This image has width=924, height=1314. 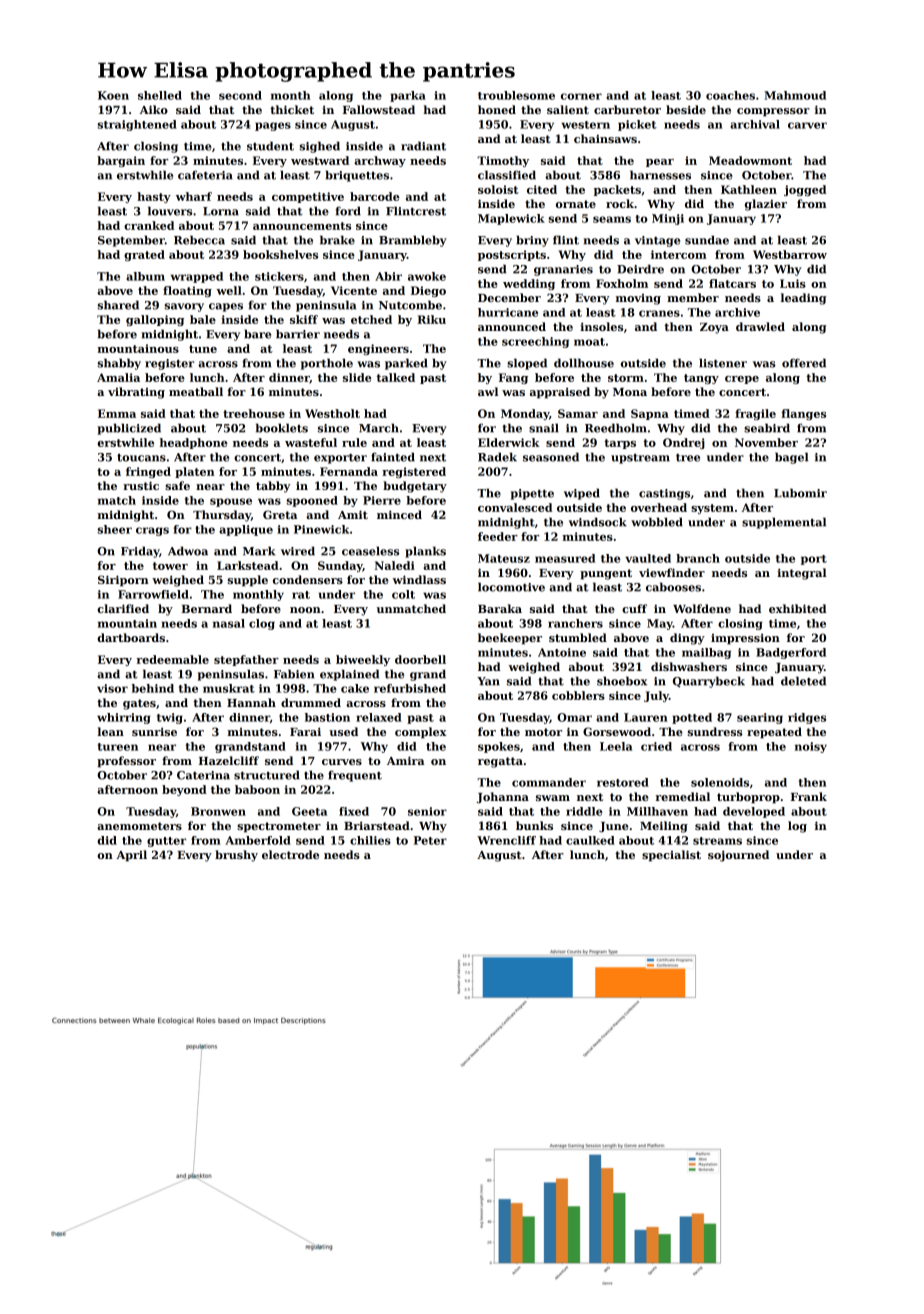 I want to click on Radek, so click(x=497, y=457).
